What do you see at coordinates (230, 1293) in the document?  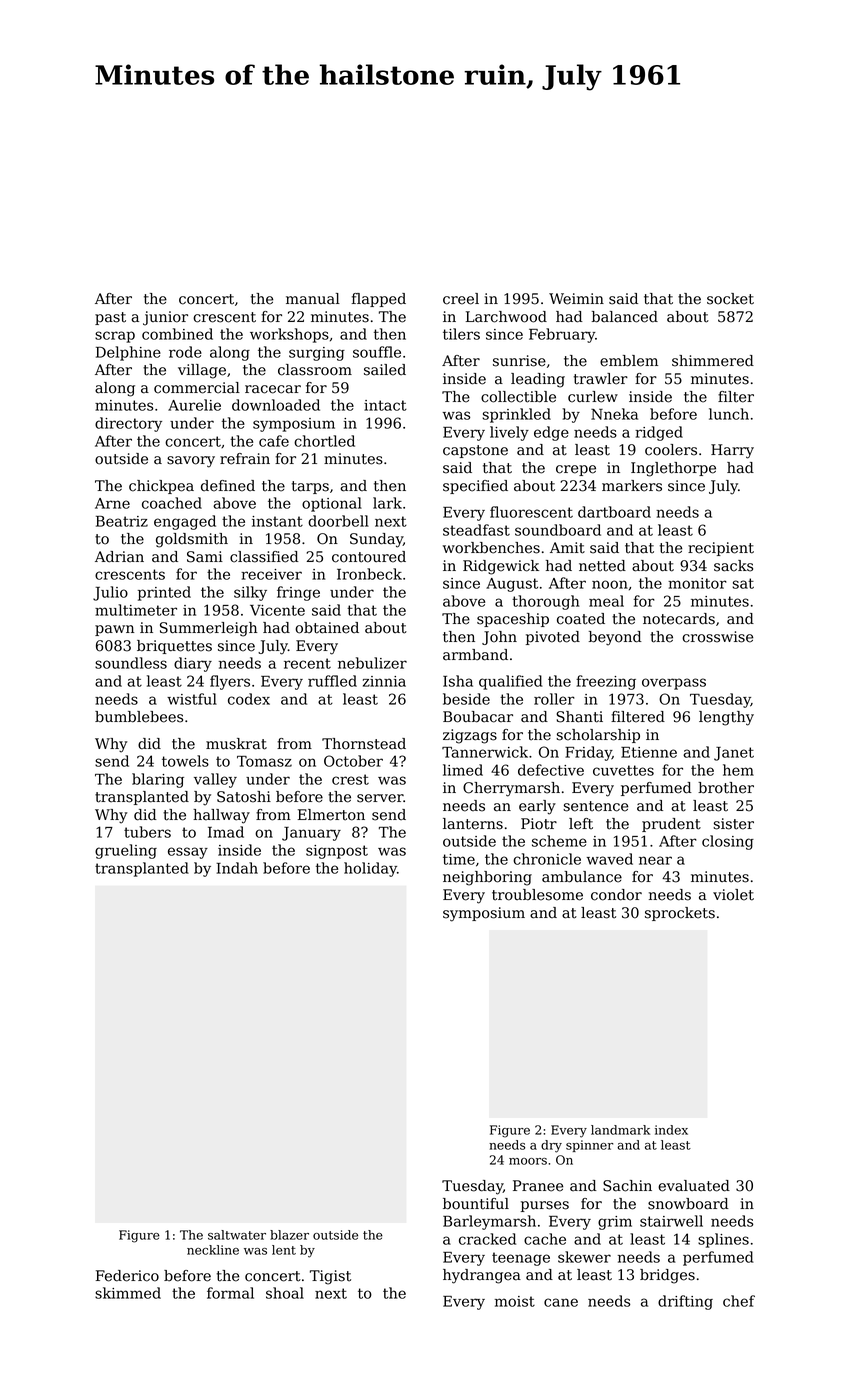 I see `formal` at bounding box center [230, 1293].
